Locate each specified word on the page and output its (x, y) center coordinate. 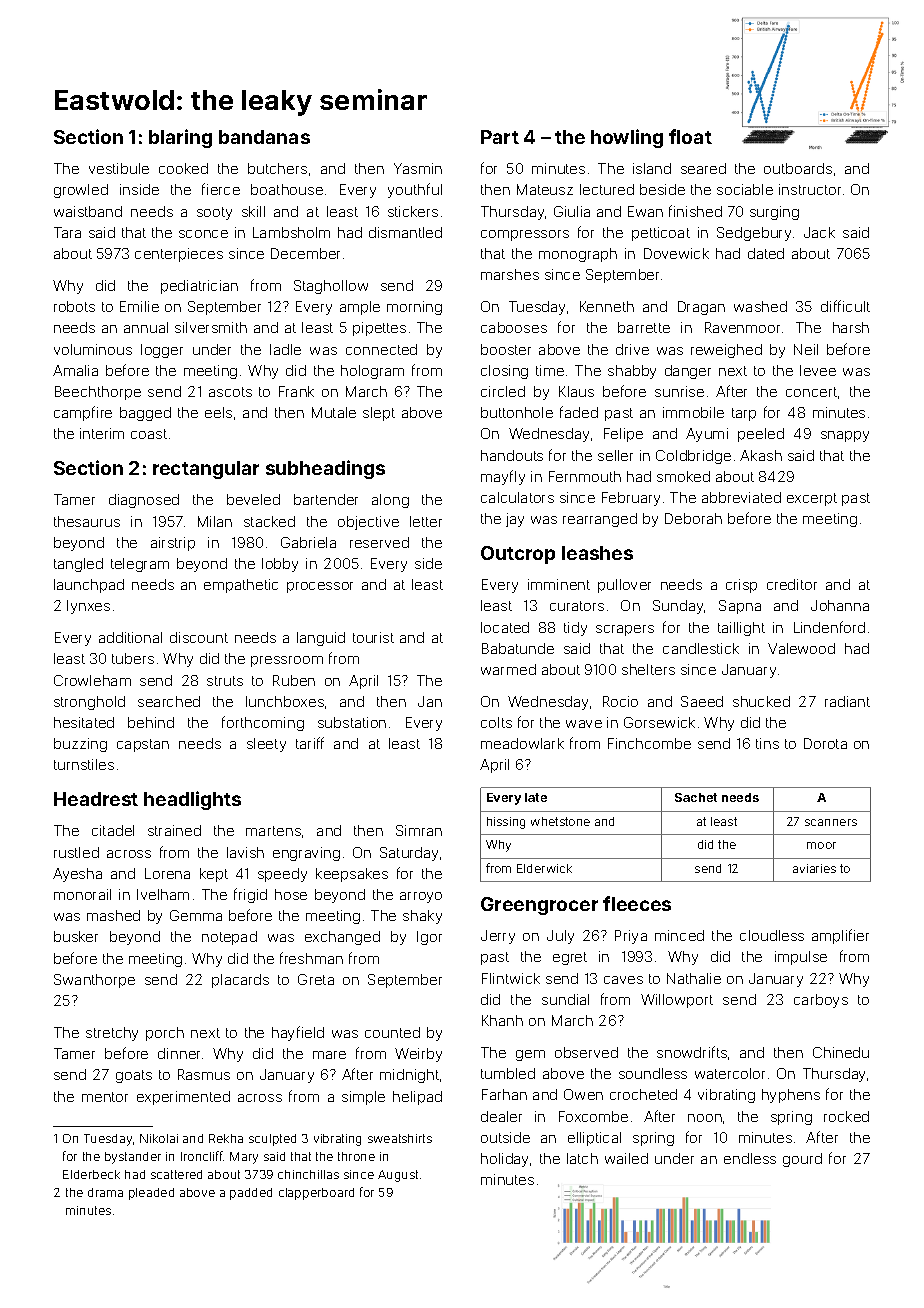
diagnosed (144, 501)
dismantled (405, 232)
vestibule (119, 168)
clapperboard (316, 1194)
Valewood (801, 648)
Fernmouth (585, 476)
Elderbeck (91, 1174)
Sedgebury (754, 234)
